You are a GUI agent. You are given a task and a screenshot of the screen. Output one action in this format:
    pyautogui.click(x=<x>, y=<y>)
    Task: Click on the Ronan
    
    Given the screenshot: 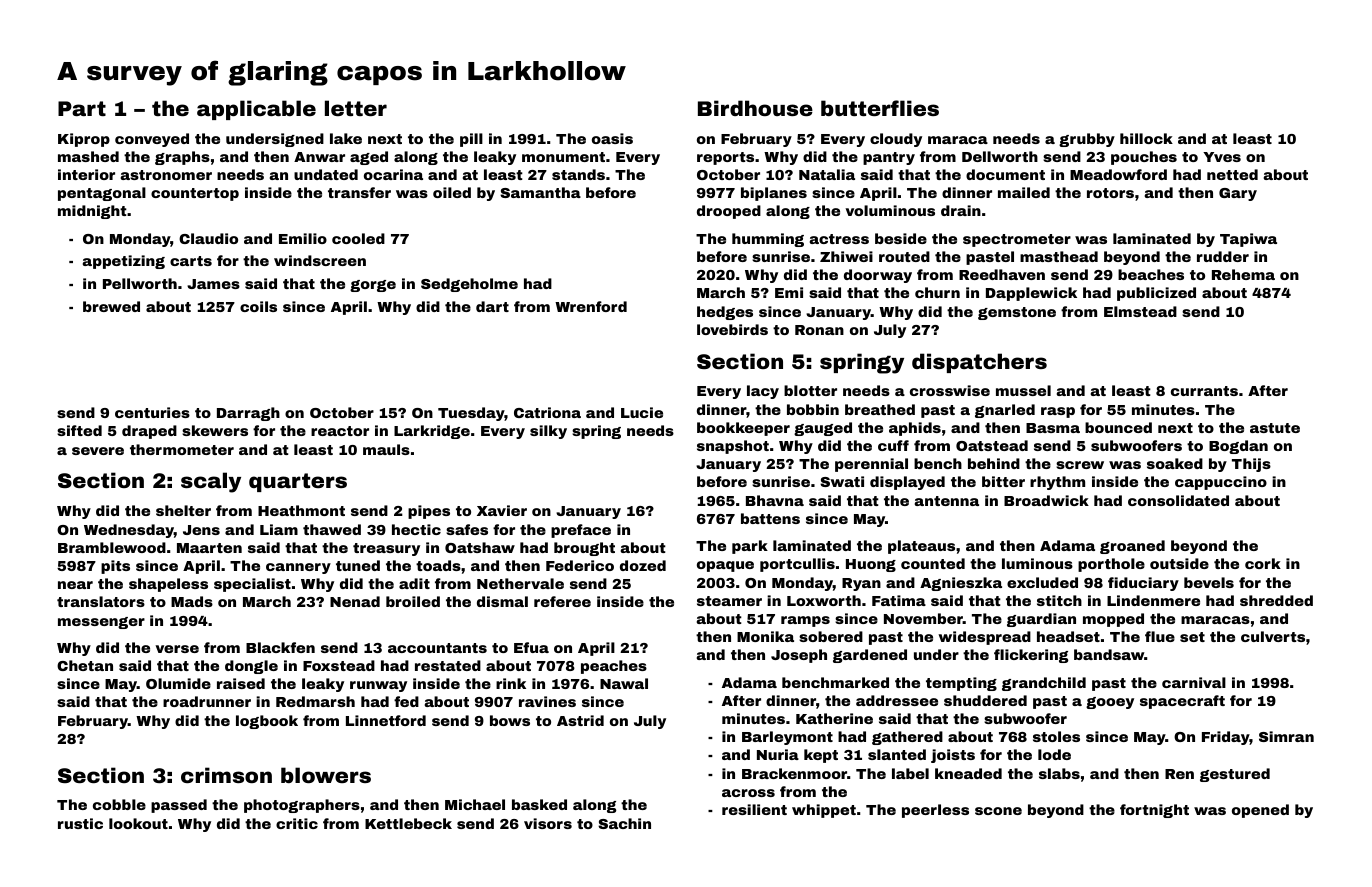 What is the action you would take?
    pyautogui.click(x=819, y=330)
